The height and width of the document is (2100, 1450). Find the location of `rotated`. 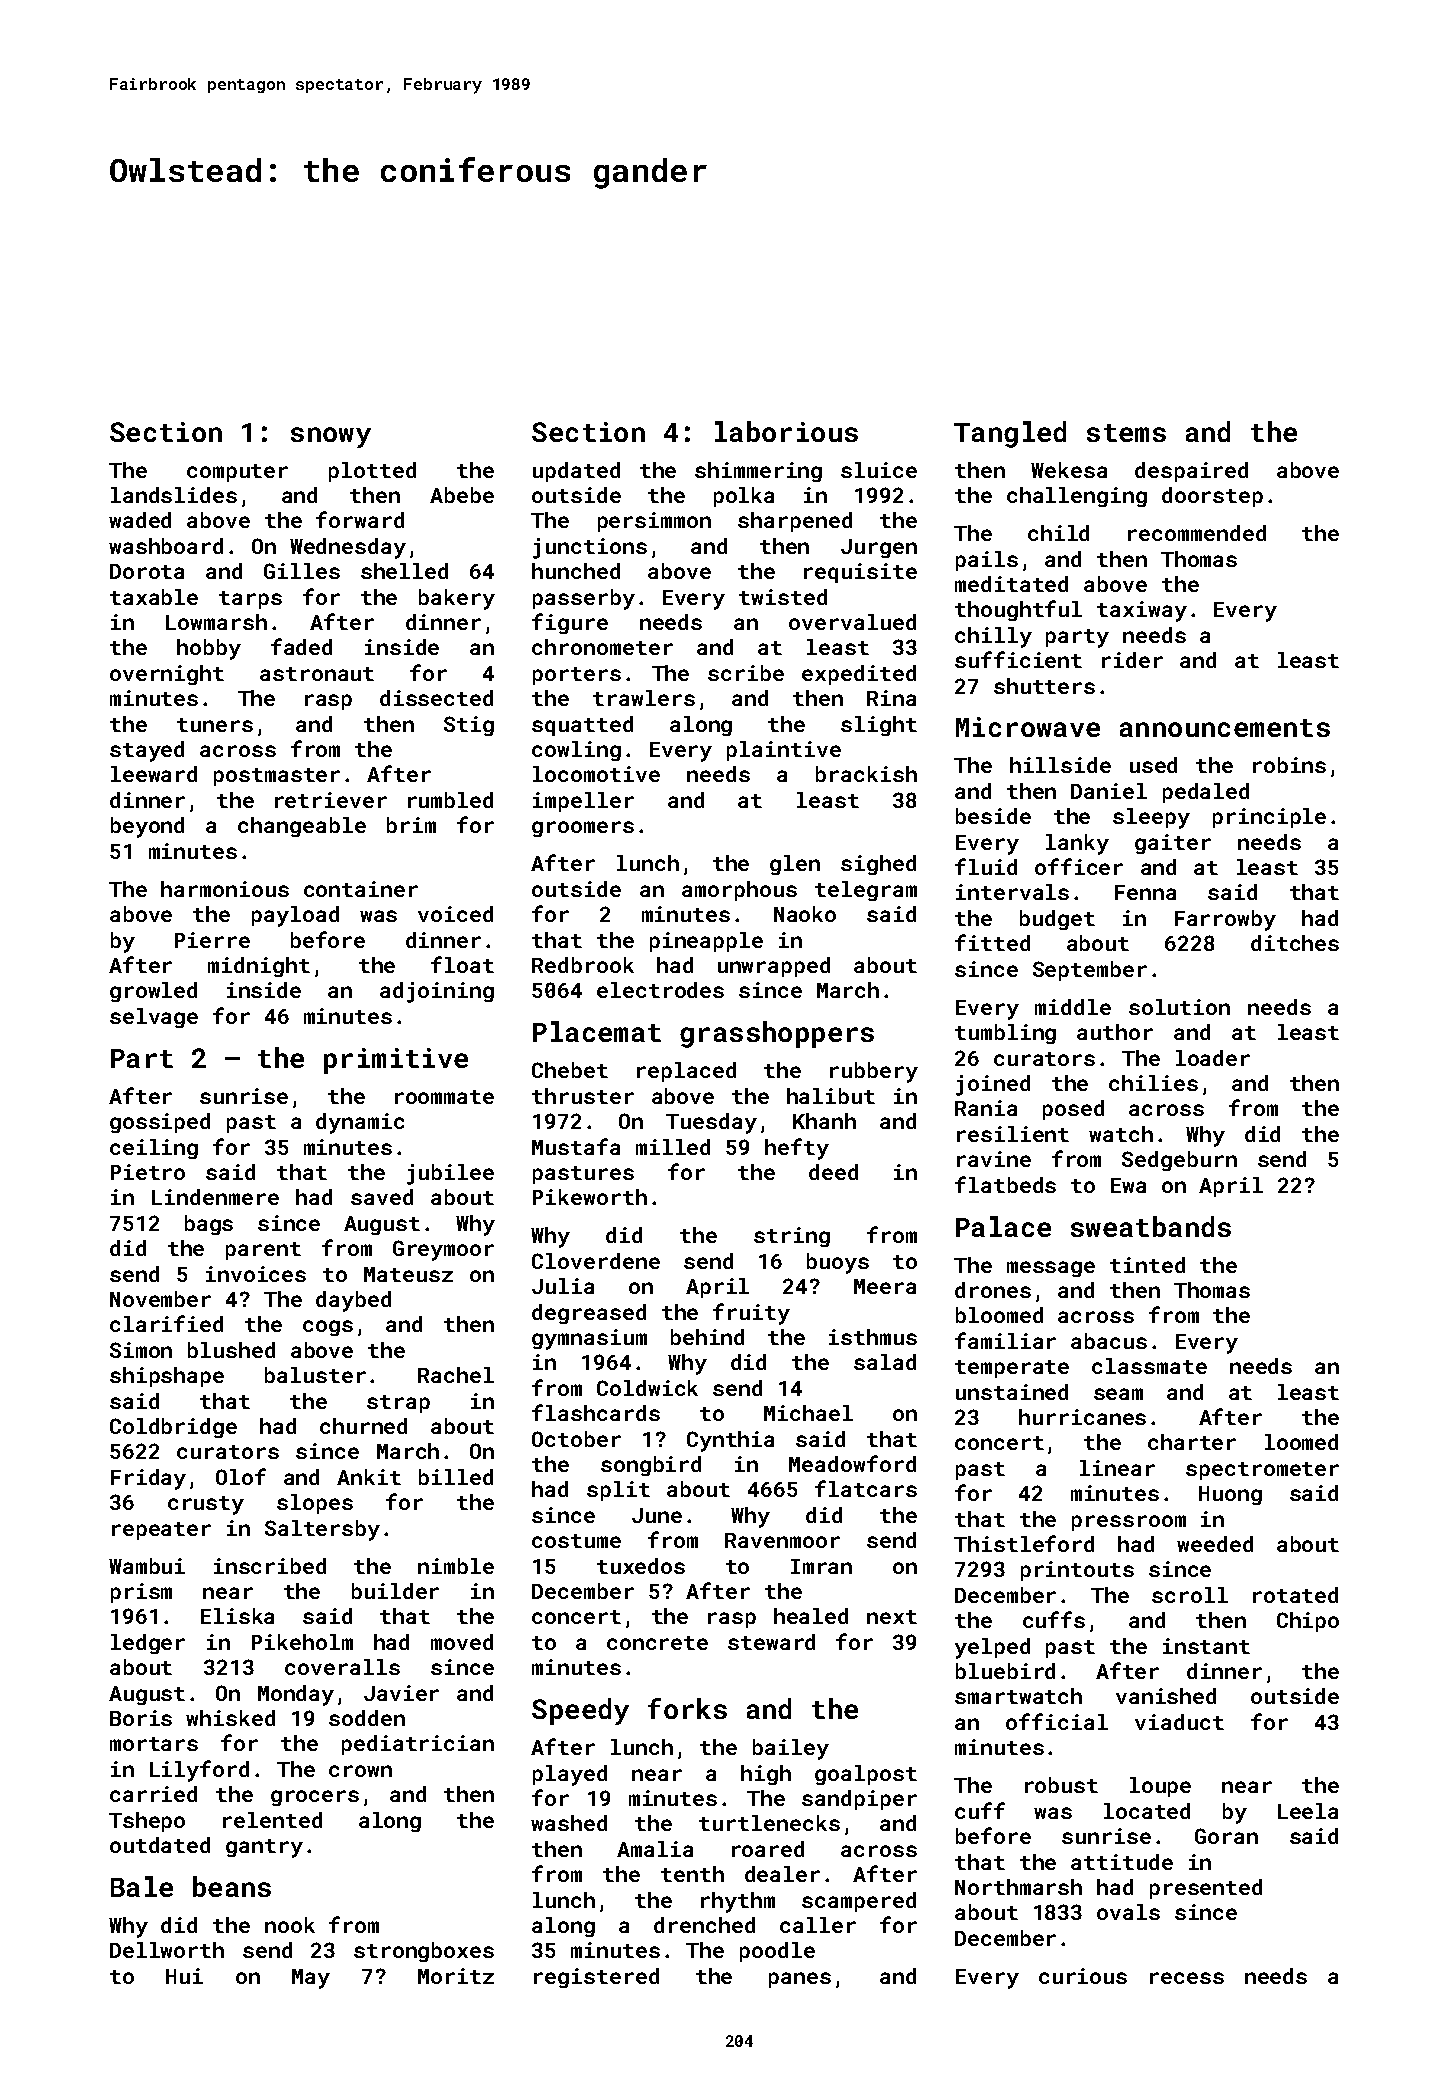

rotated is located at coordinates (1295, 1595).
